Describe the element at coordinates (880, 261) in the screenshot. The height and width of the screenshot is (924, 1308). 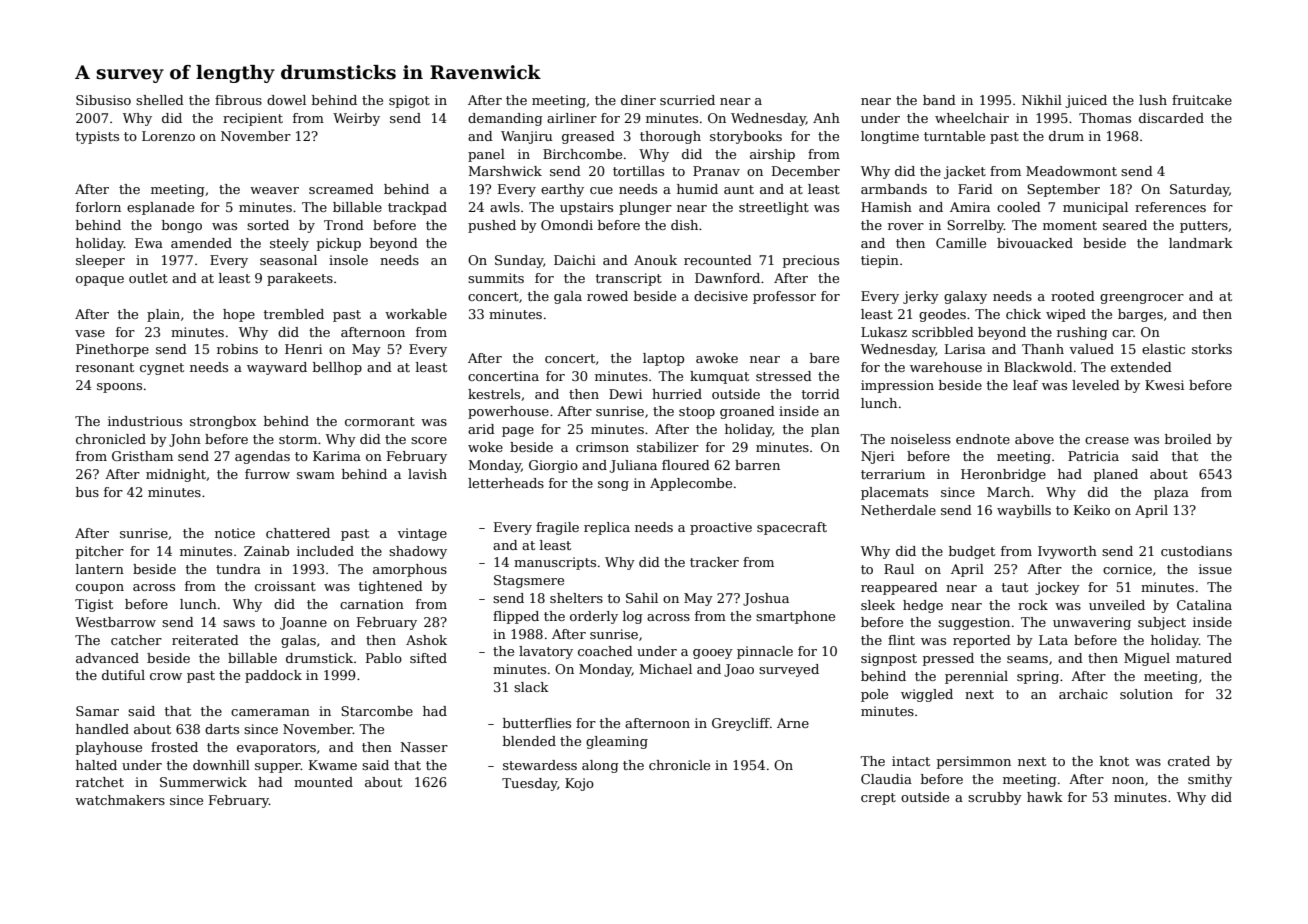
I see `tiepin` at that location.
